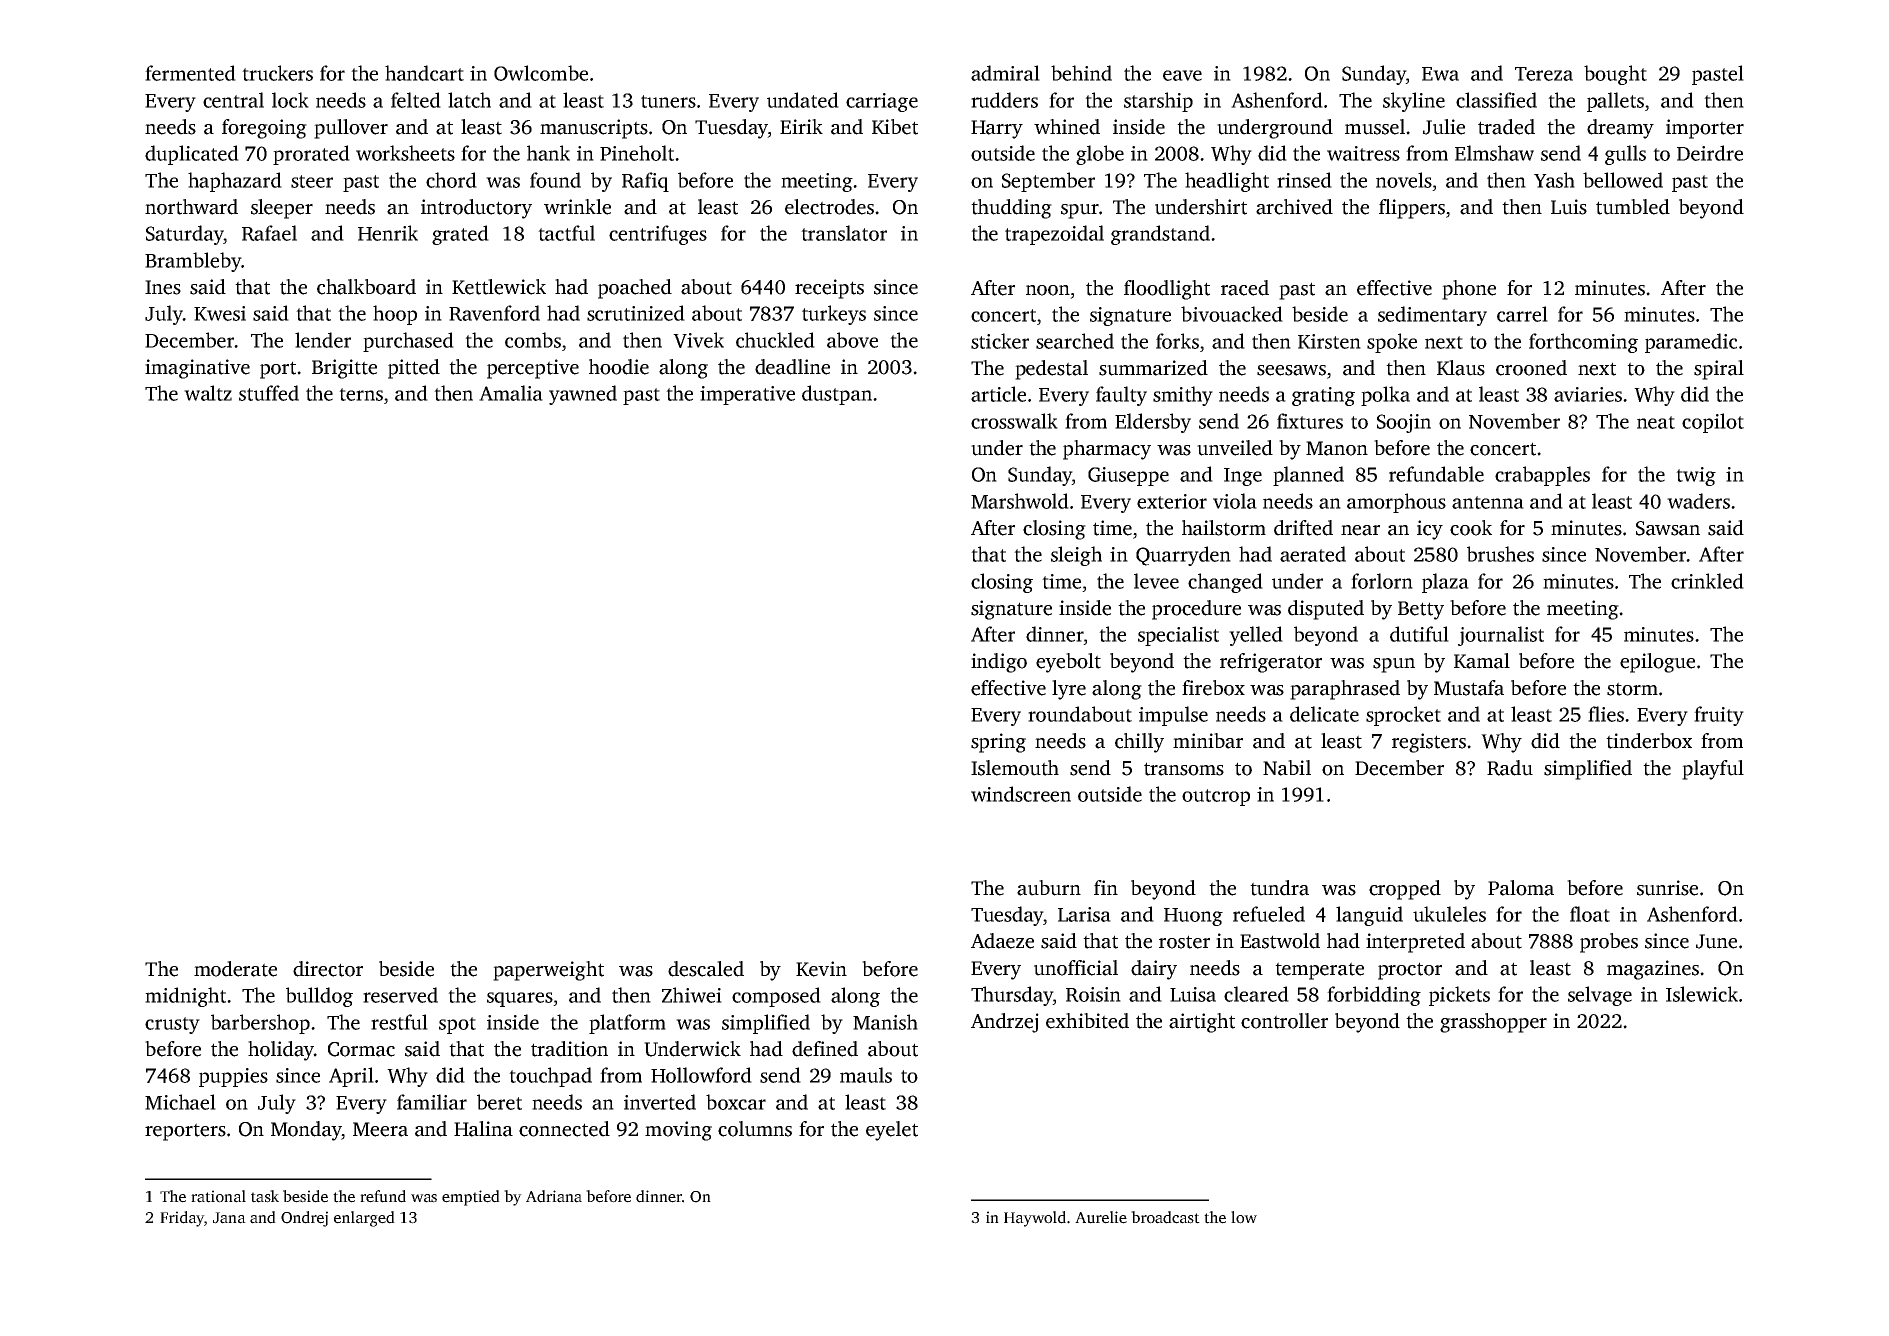 Image resolution: width=1889 pixels, height=1336 pixels. Describe the element at coordinates (1021, 794) in the screenshot. I see `windscreen` at that location.
